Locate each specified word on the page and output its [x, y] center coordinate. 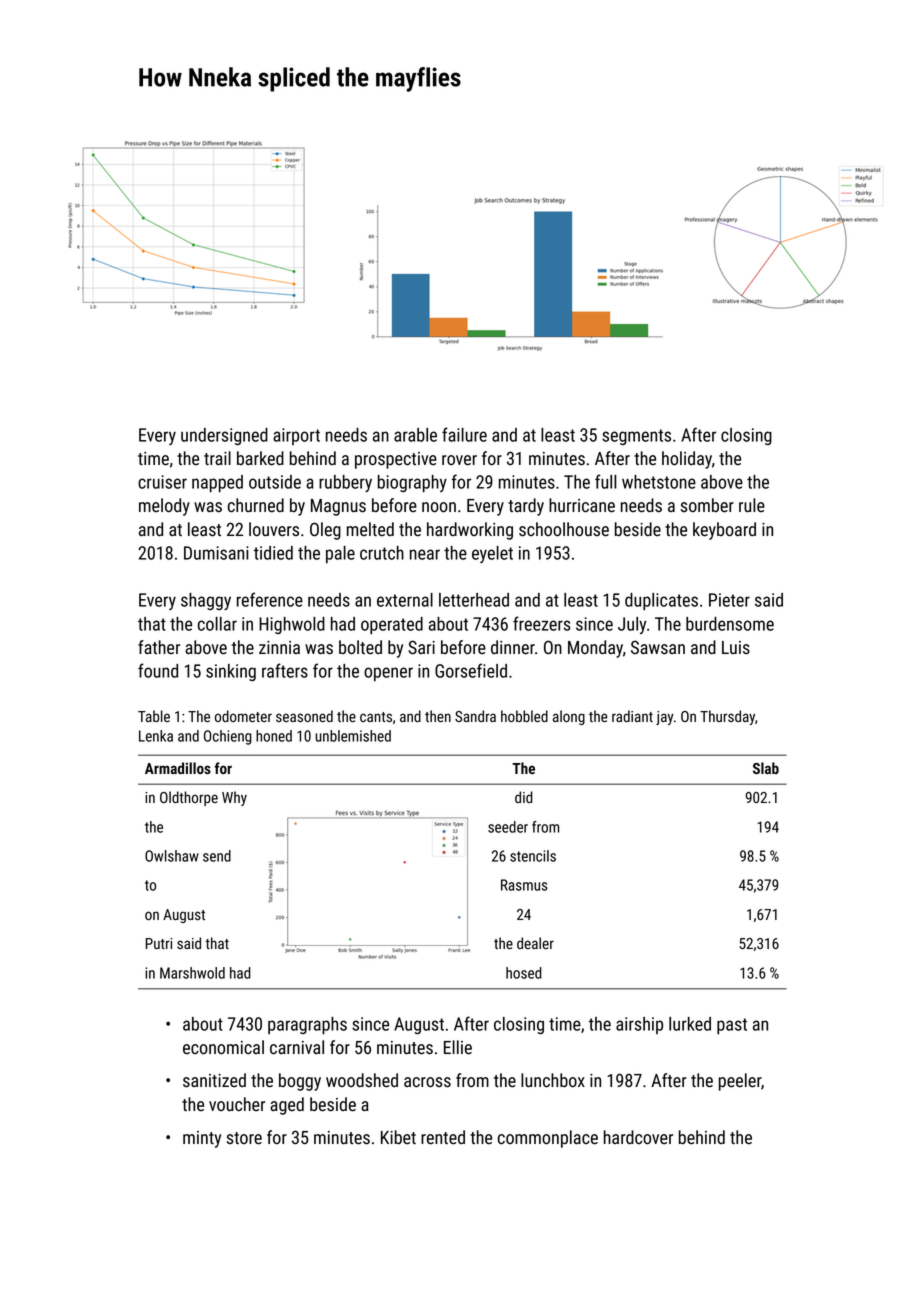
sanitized [214, 1080]
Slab [766, 768]
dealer [535, 943]
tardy [526, 507]
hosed [524, 973]
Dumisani [216, 553]
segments [636, 437]
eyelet [492, 554]
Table [154, 716]
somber [707, 505]
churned [256, 505]
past [732, 1026]
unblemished [353, 736]
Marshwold [192, 973]
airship [639, 1025]
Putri [159, 943]
